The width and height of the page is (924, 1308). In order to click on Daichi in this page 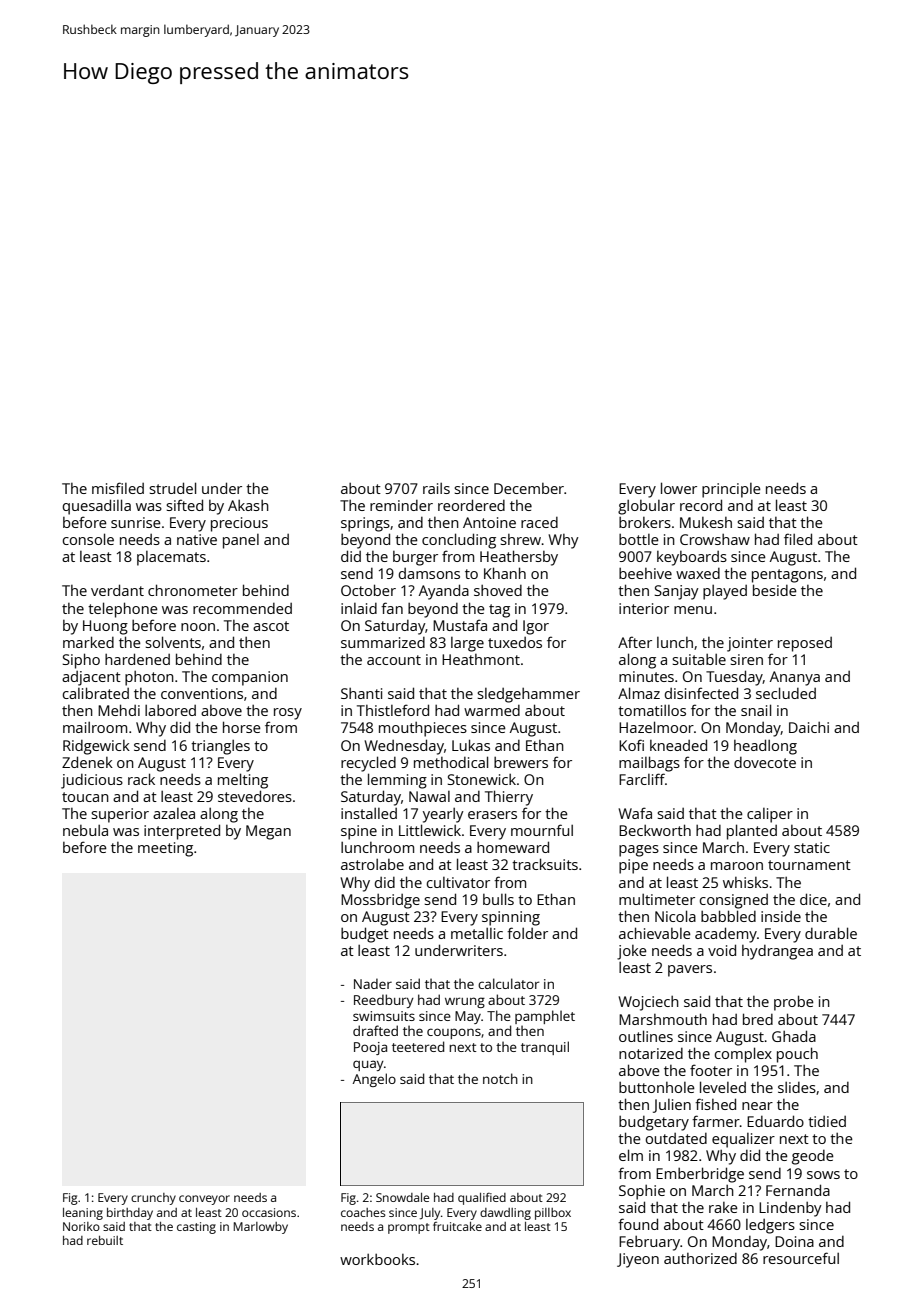, I will do `click(809, 727)`.
